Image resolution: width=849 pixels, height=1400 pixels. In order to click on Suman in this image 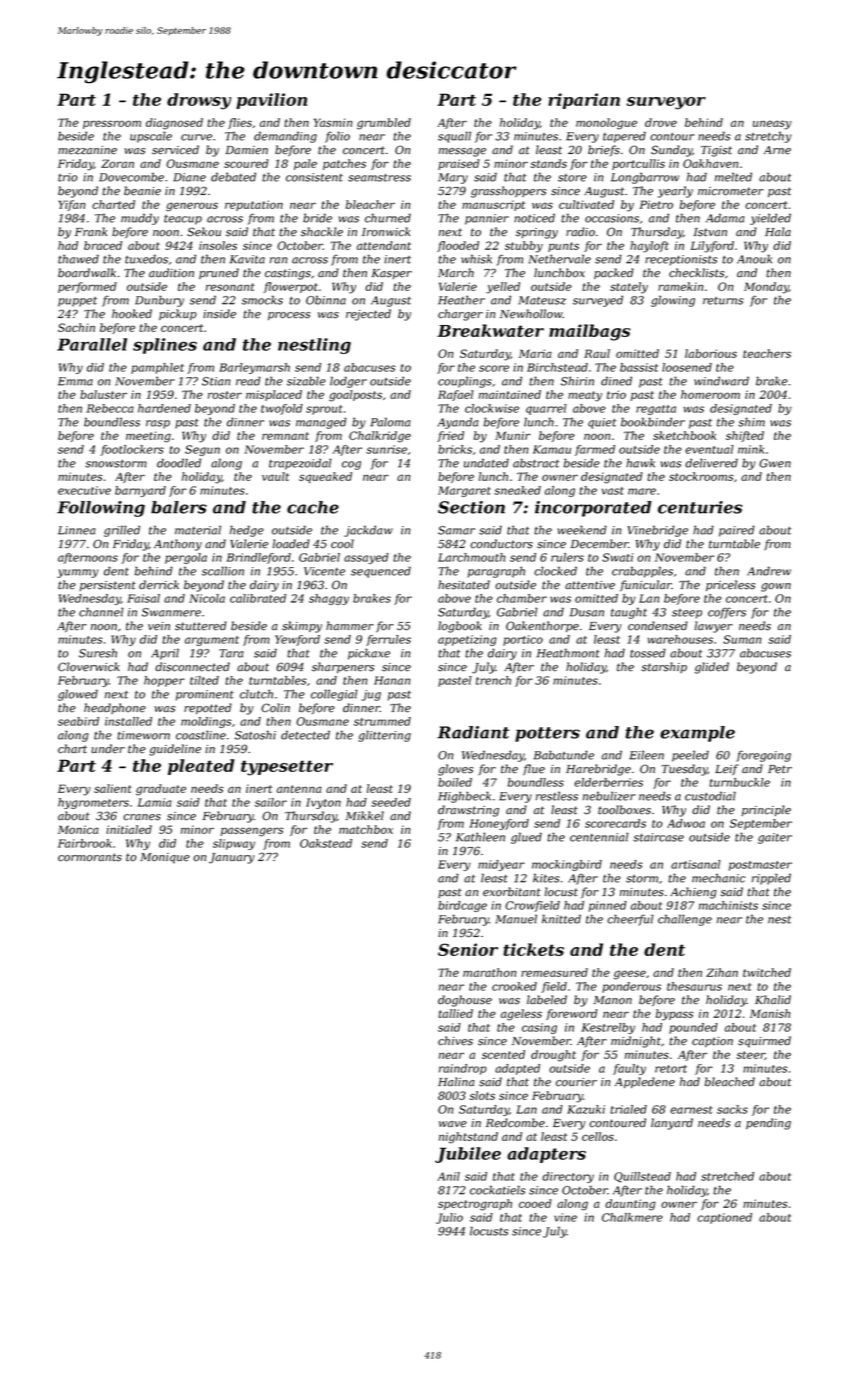, I will do `click(742, 639)`.
